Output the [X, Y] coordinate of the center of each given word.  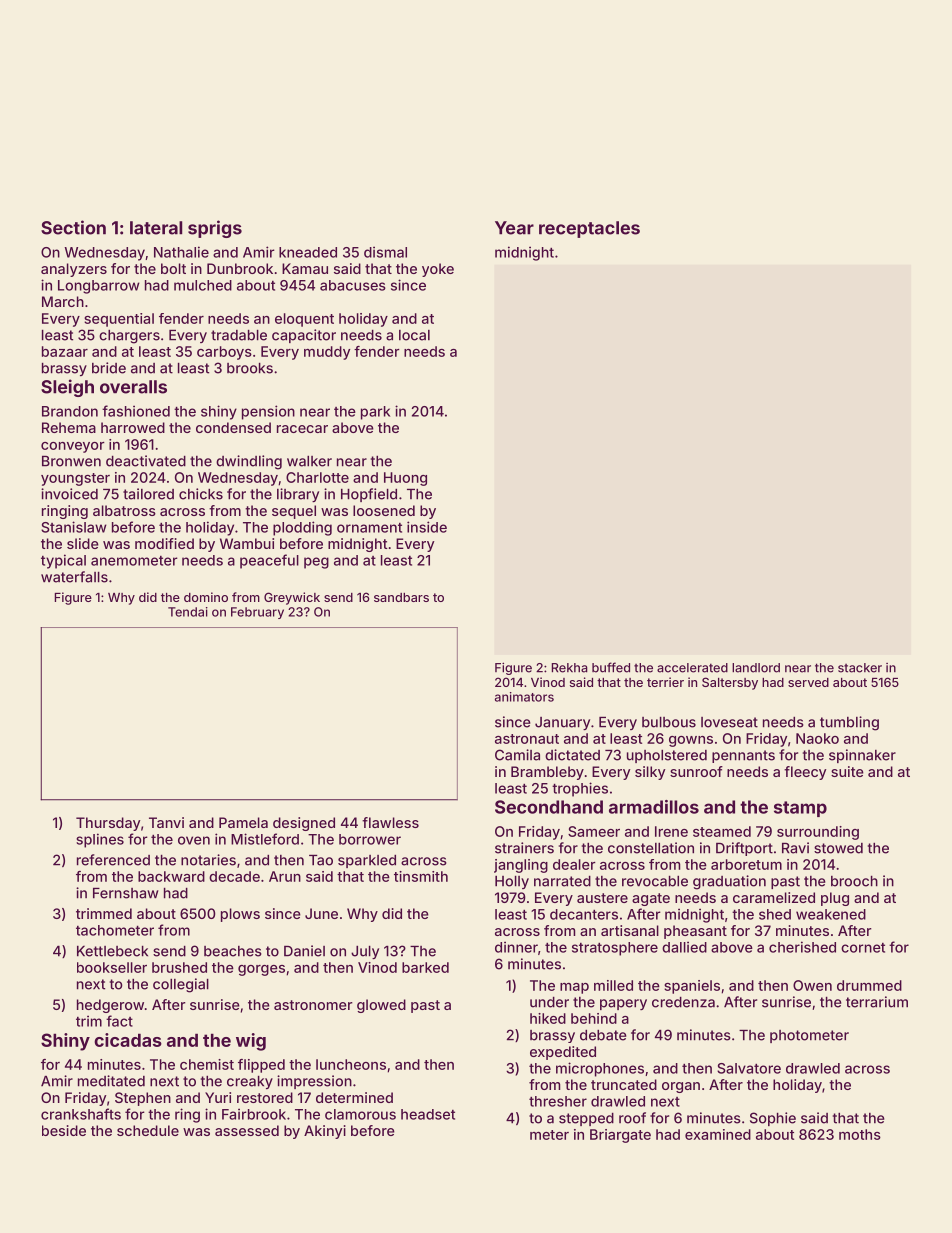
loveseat [729, 722]
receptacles [589, 229]
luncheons [351, 1064]
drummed [869, 985]
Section [73, 227]
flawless [390, 822]
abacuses [353, 285]
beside [64, 1130]
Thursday [108, 824]
